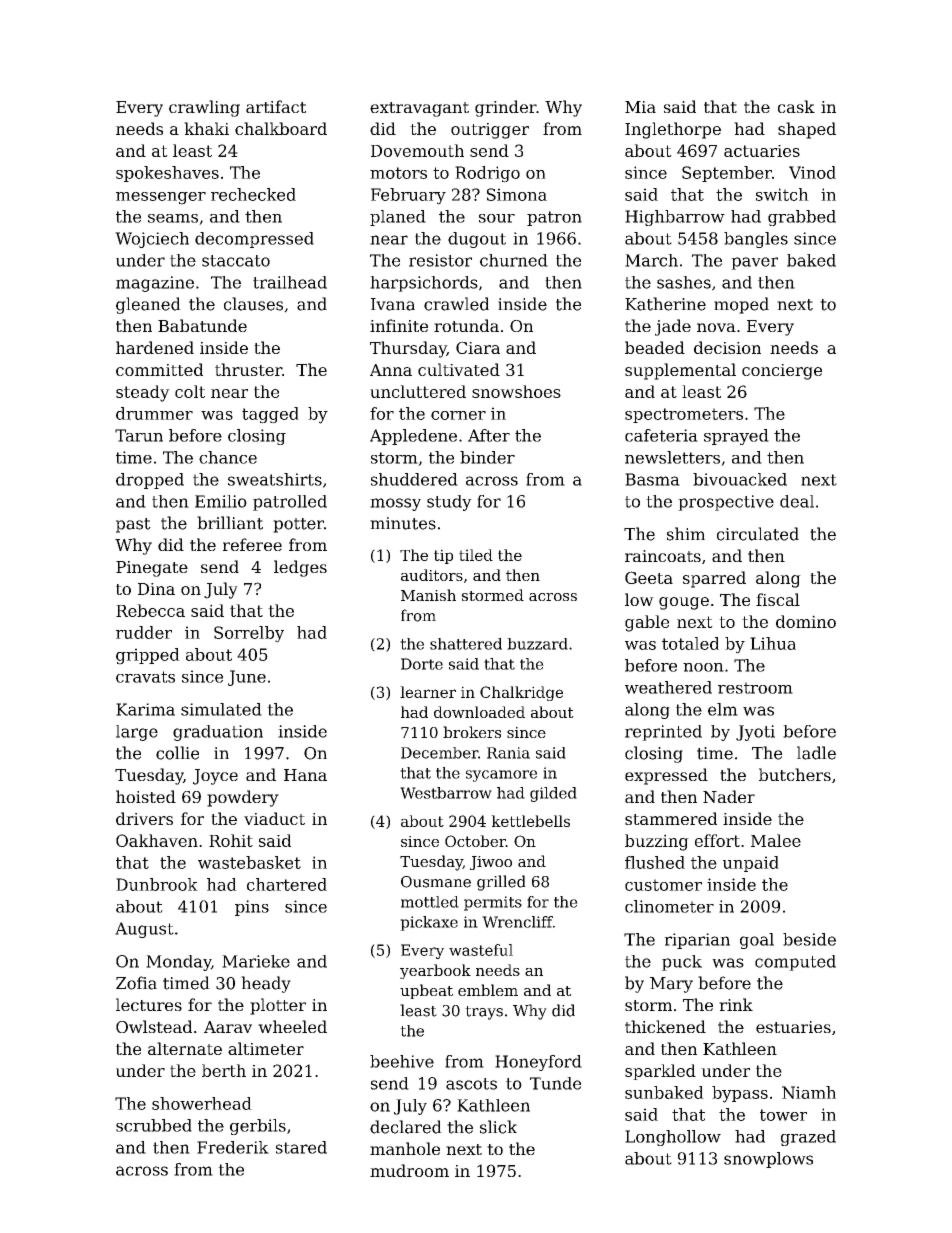 The height and width of the screenshot is (1233, 952). I want to click on ledges, so click(300, 568).
